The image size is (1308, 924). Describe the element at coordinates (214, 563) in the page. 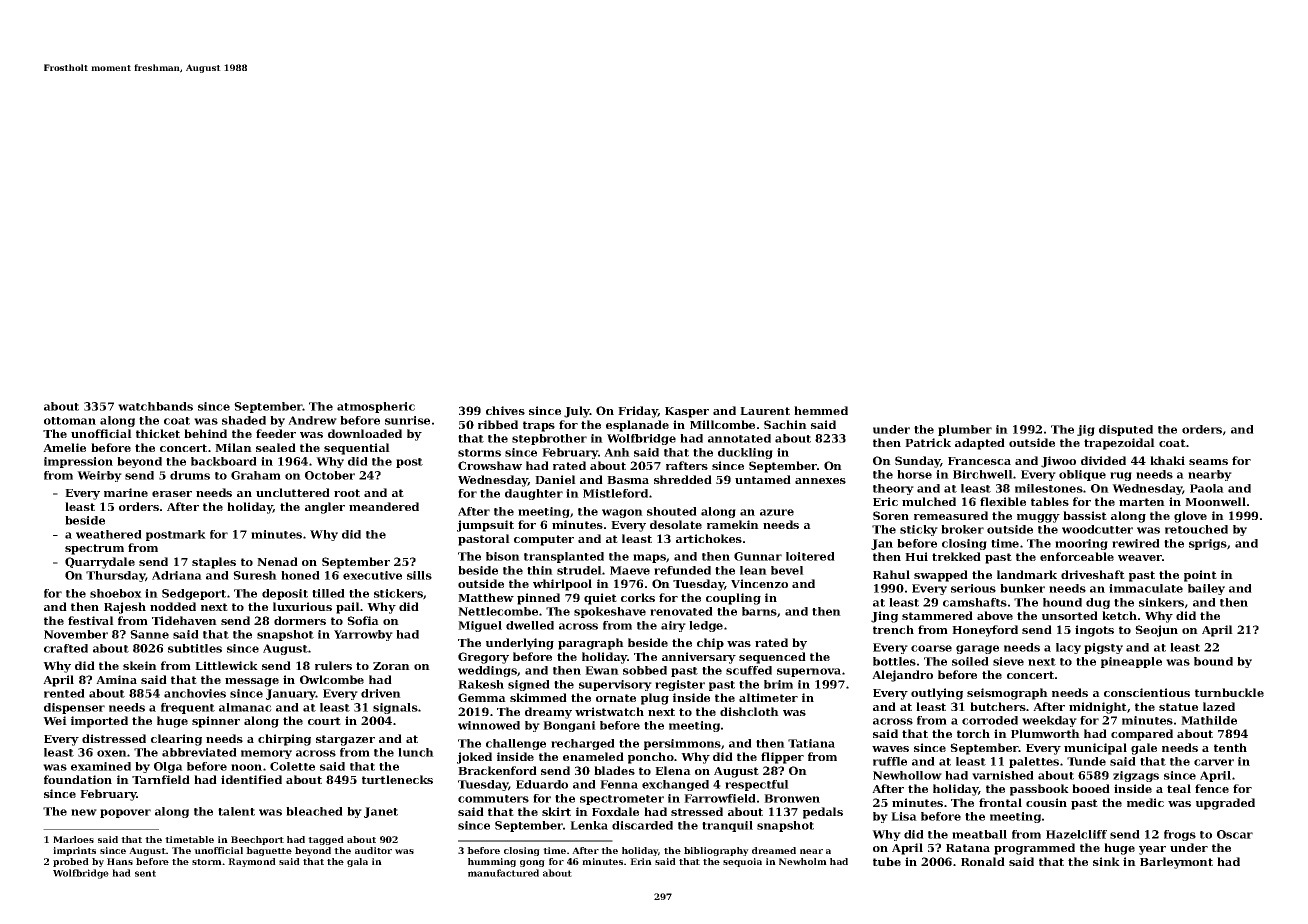

I see `staples` at that location.
